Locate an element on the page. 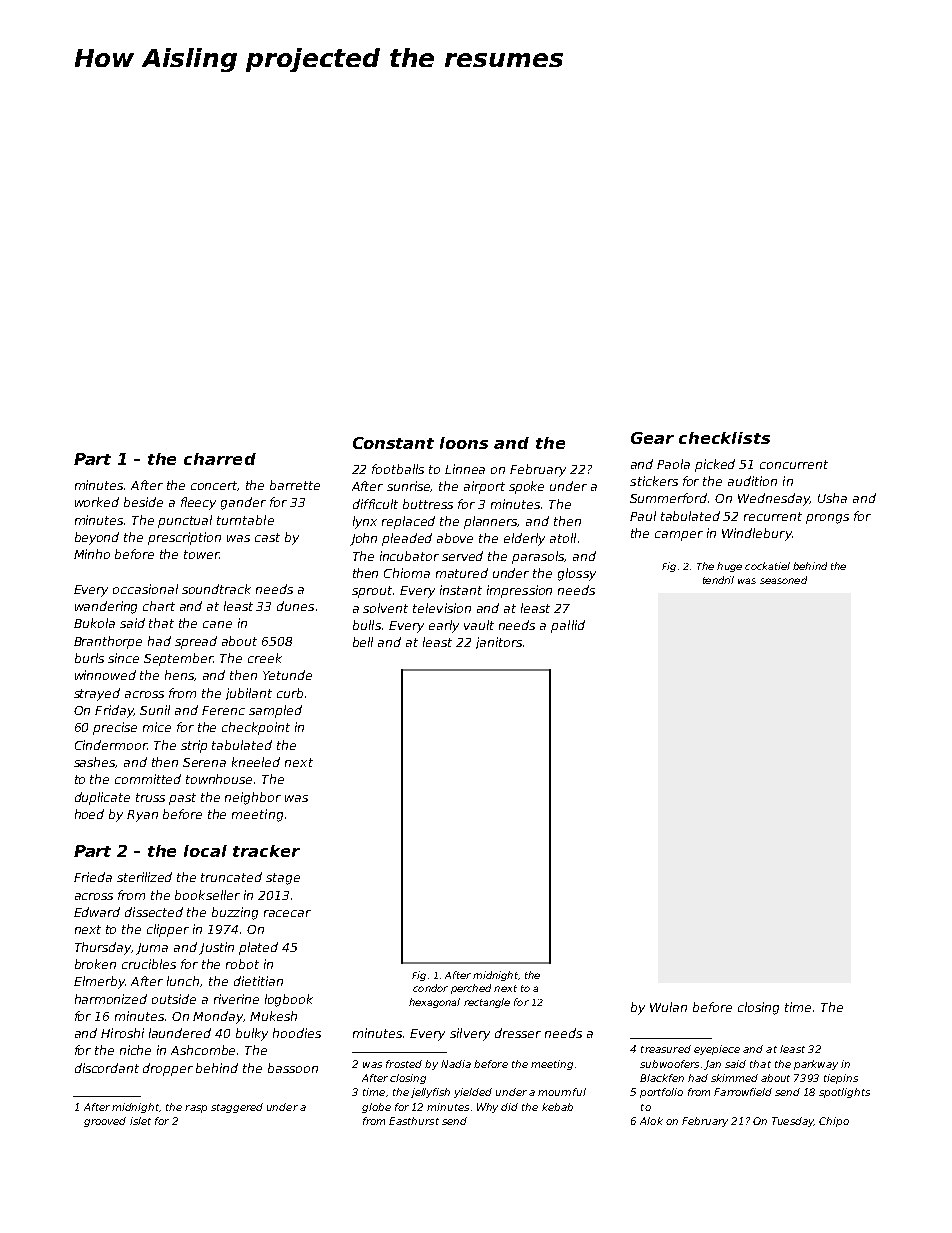 Image resolution: width=952 pixels, height=1233 pixels. tracker is located at coordinates (266, 851).
